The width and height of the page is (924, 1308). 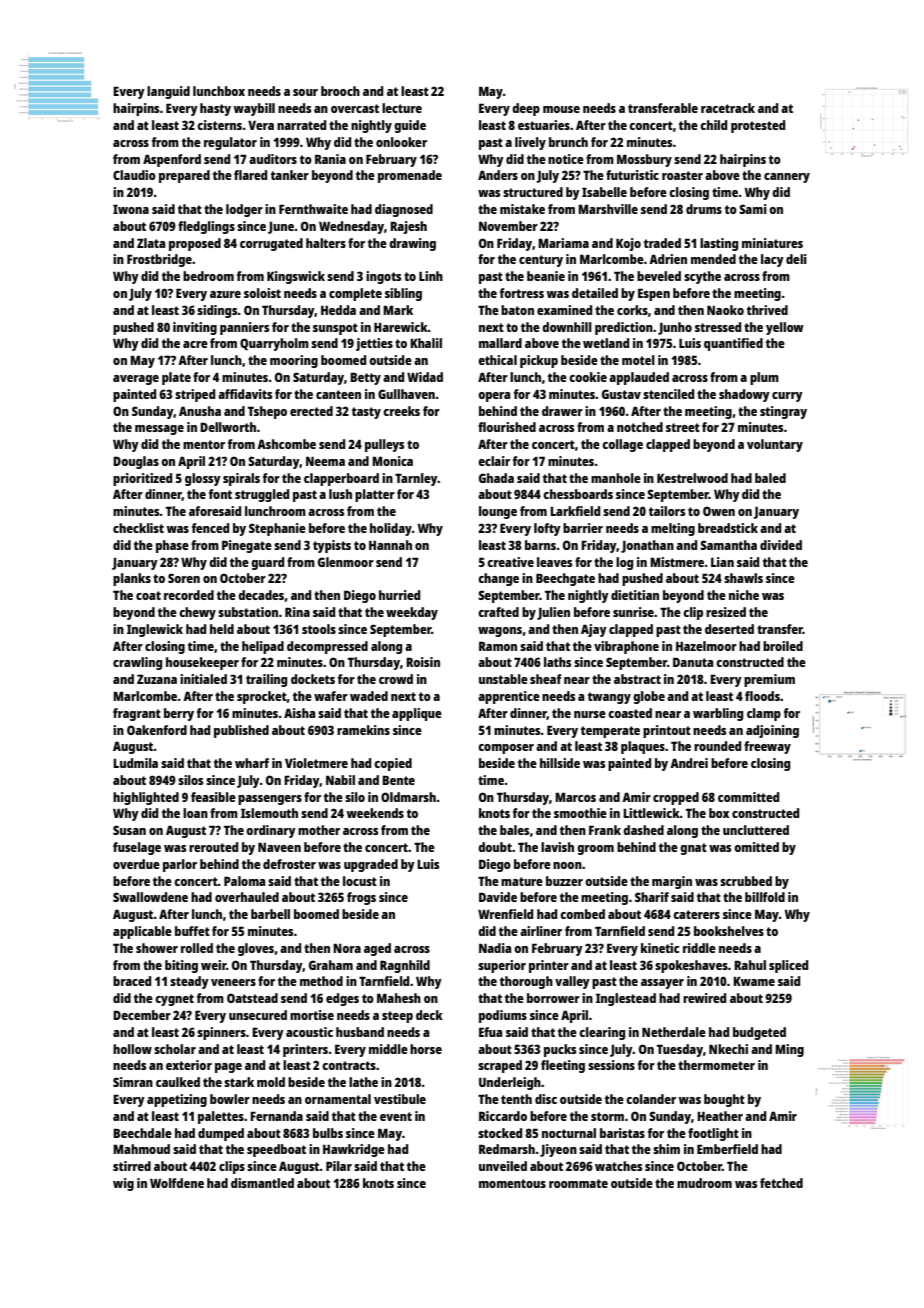 What do you see at coordinates (787, 178) in the page?
I see `cannery` at bounding box center [787, 178].
